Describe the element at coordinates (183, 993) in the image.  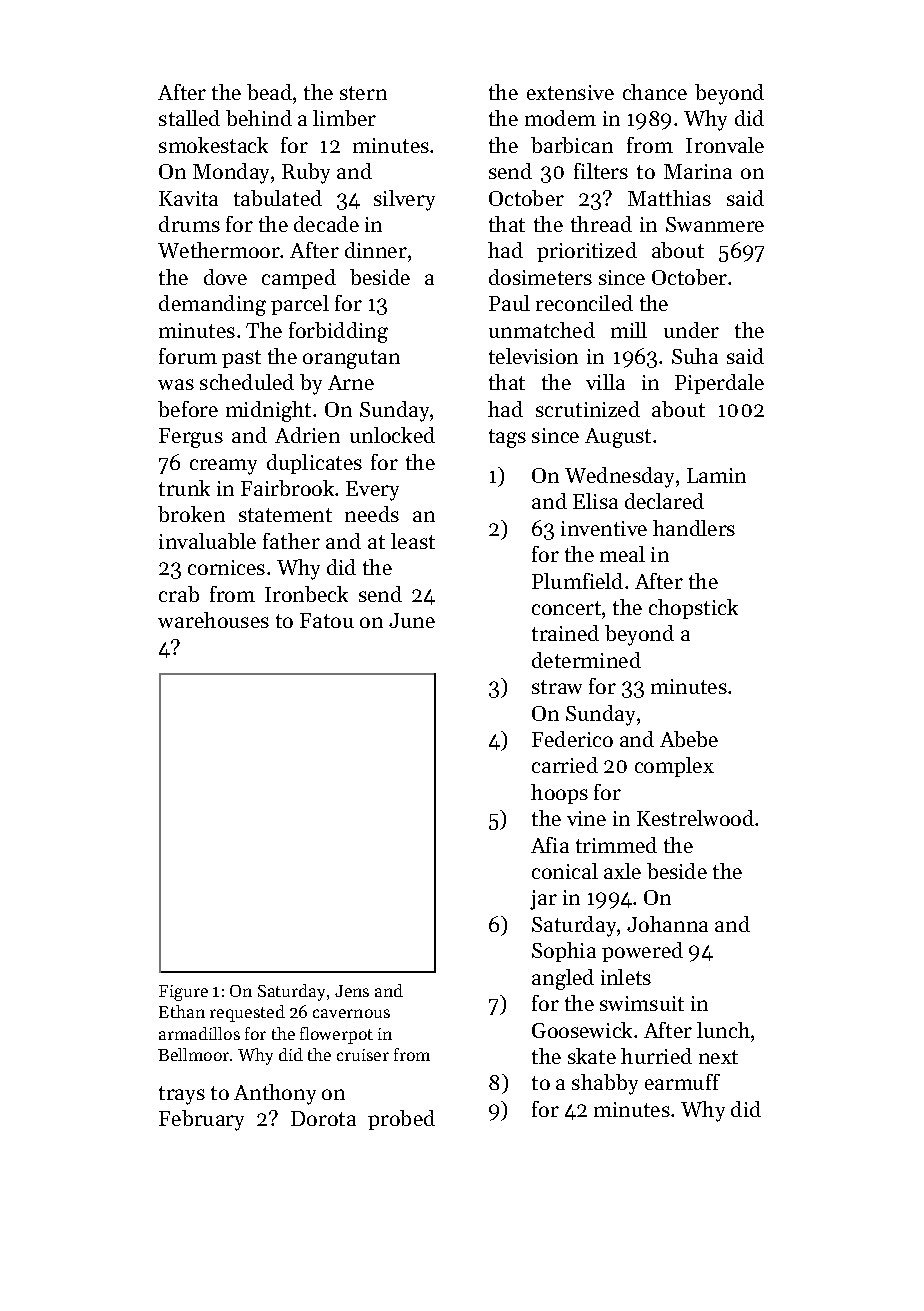
I see `Figure` at that location.
